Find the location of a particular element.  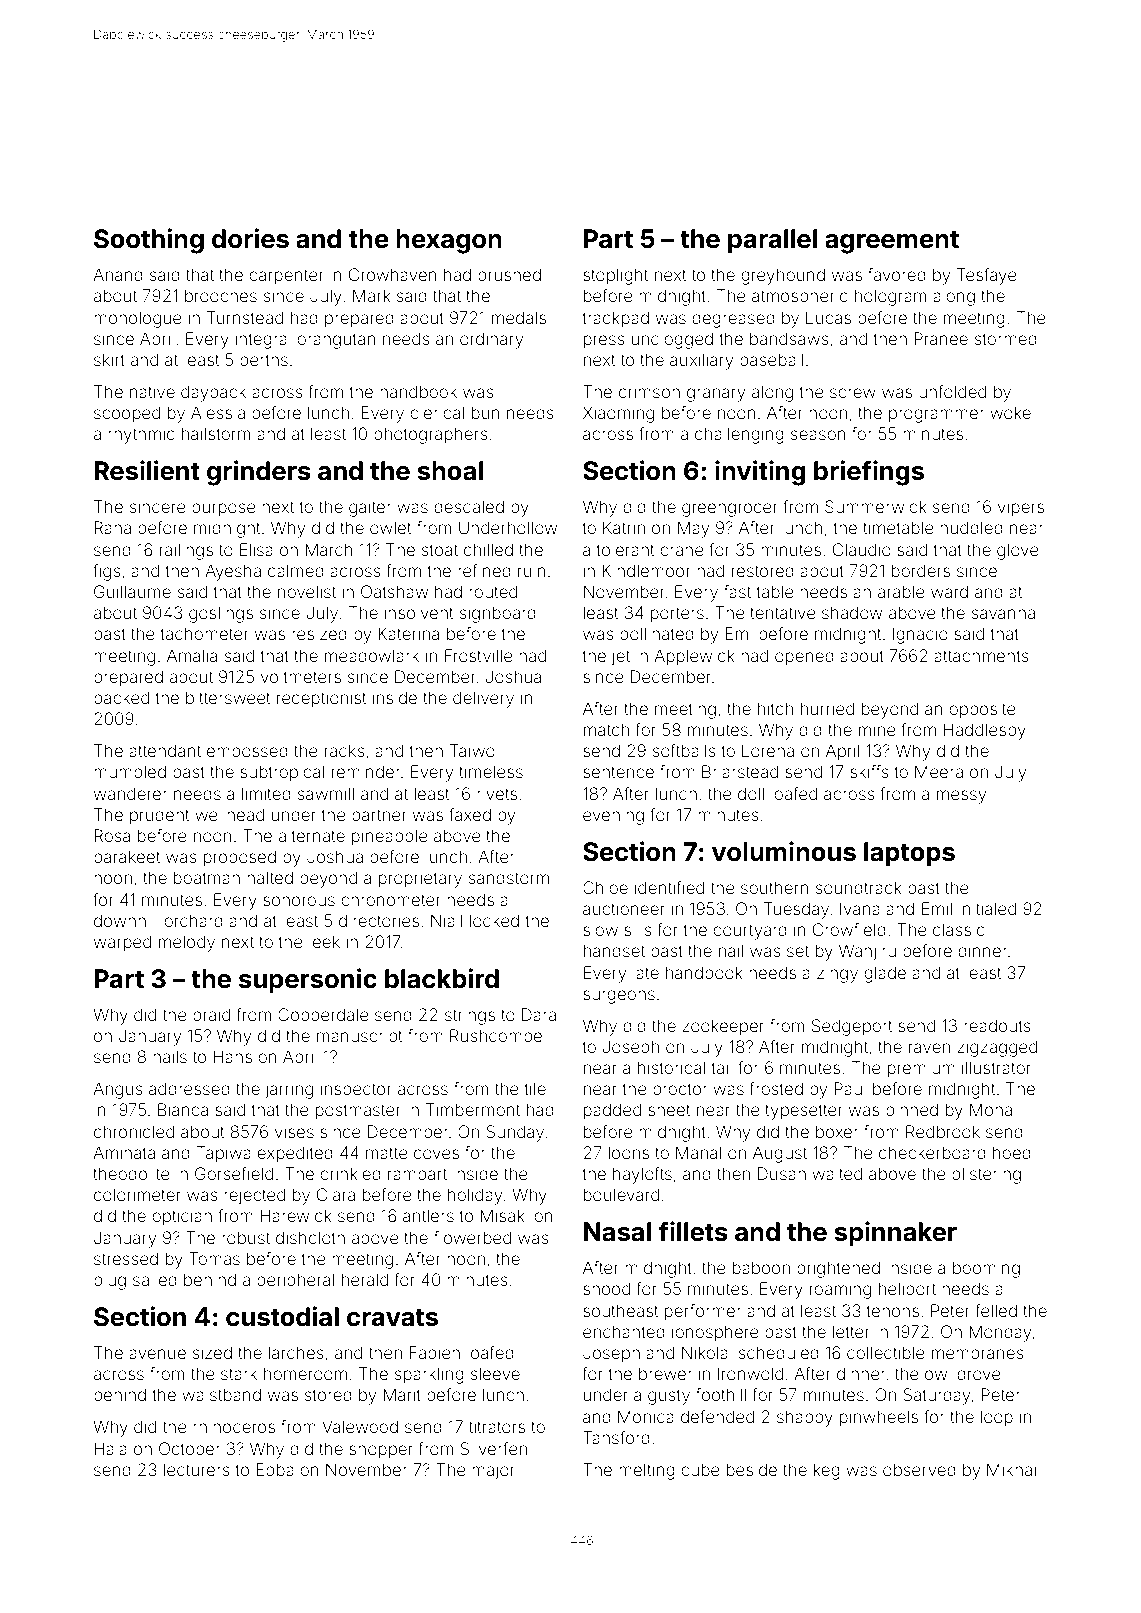

purpose is located at coordinates (224, 510).
